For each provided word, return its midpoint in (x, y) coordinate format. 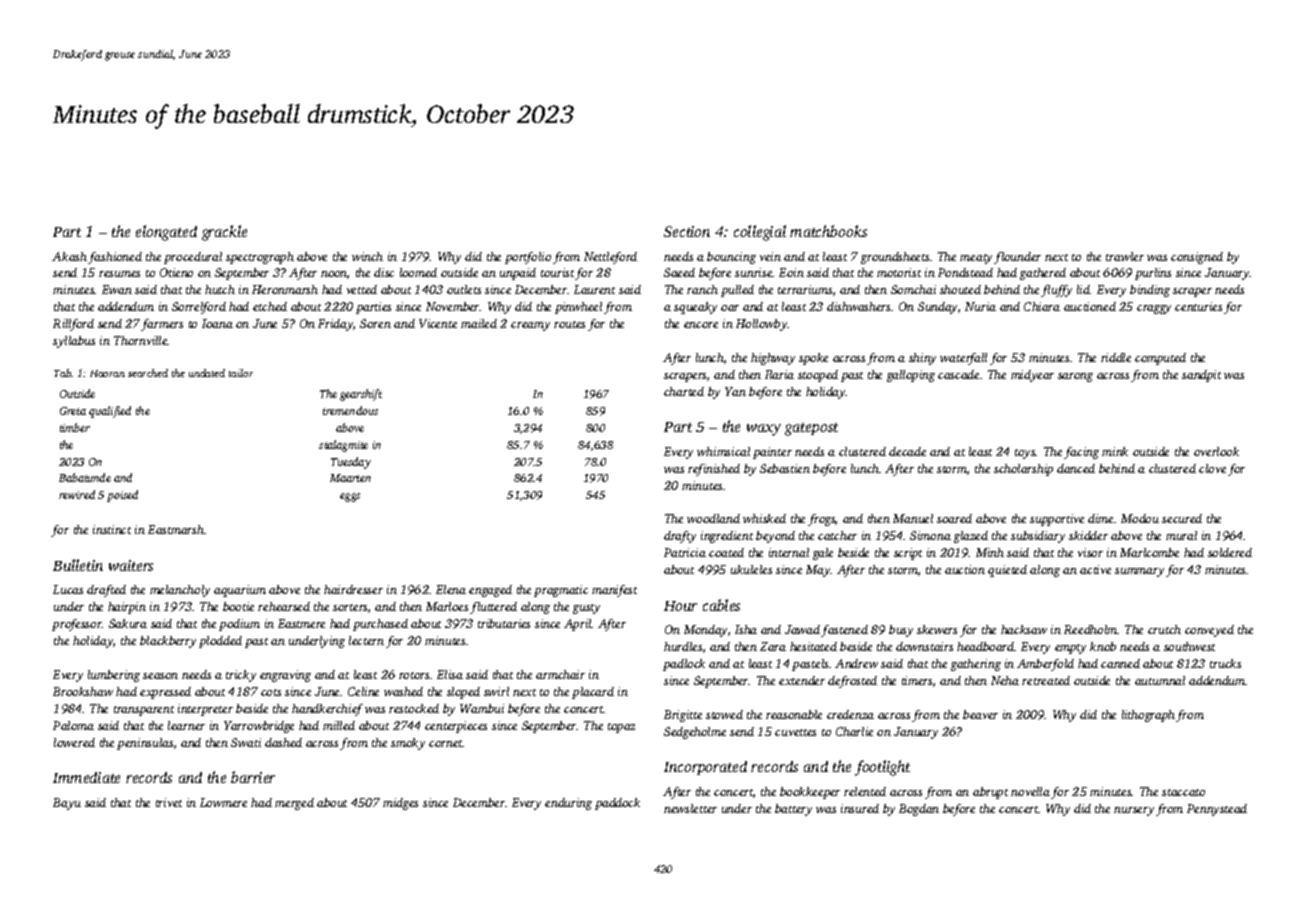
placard (593, 693)
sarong (1075, 377)
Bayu (67, 804)
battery (793, 810)
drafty (680, 537)
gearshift (361, 395)
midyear (1032, 376)
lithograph (1148, 716)
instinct (112, 529)
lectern (366, 640)
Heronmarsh (285, 289)
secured (1182, 518)
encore (701, 325)
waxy (764, 430)
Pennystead (1217, 810)
